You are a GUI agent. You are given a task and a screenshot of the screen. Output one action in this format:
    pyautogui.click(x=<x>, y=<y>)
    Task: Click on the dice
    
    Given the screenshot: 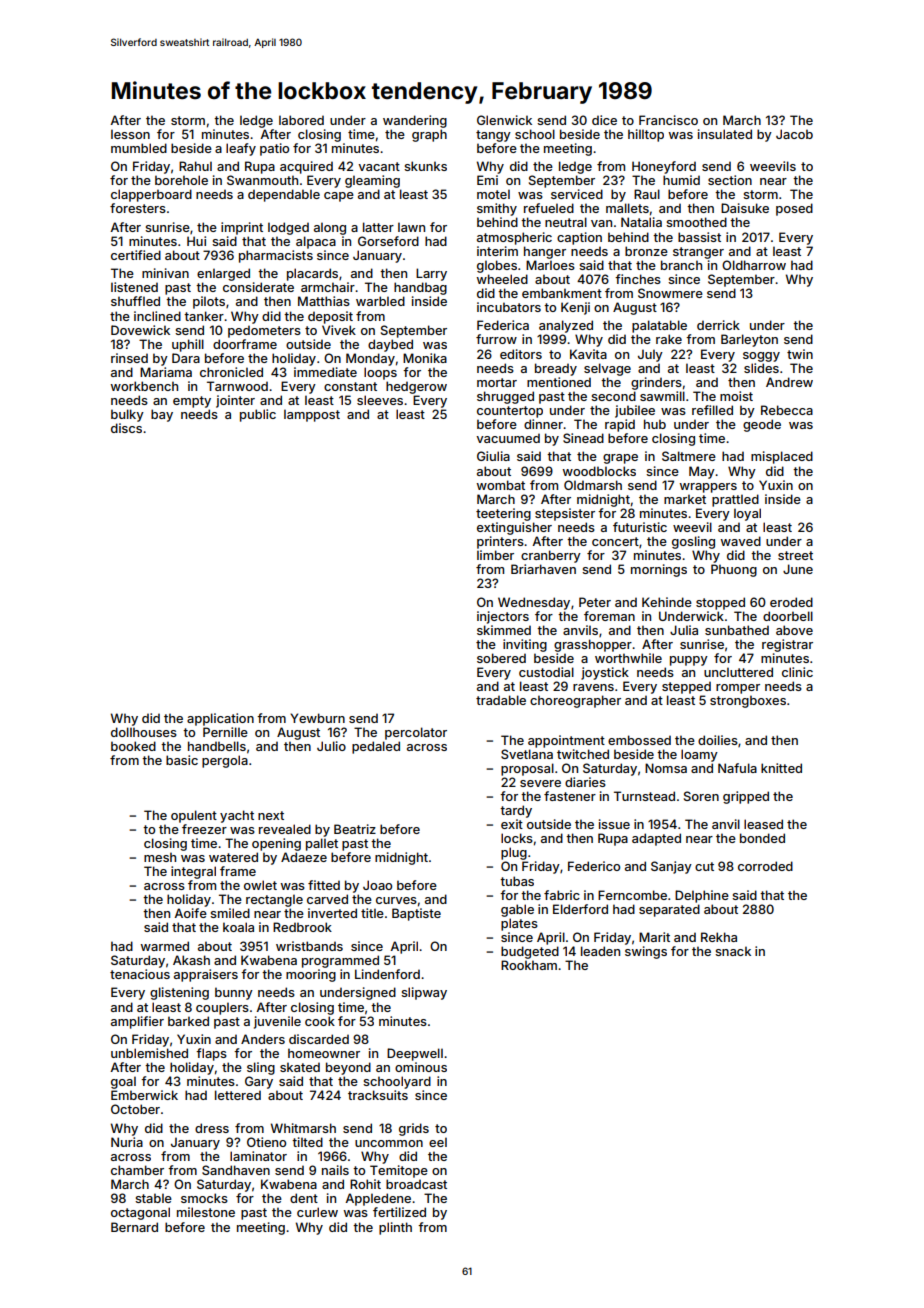 What is the action you would take?
    pyautogui.click(x=604, y=120)
